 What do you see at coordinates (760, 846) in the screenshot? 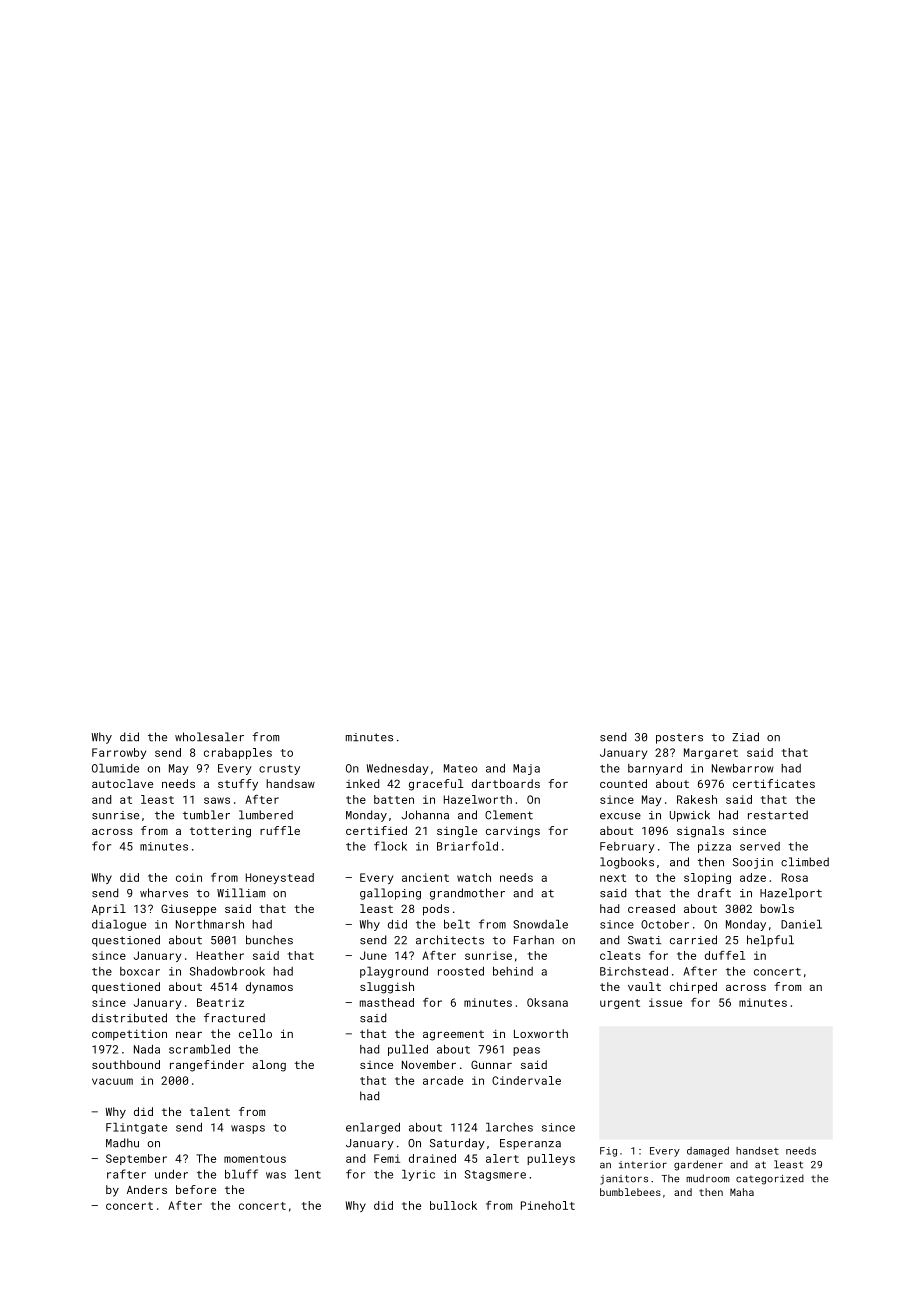
I see `served` at bounding box center [760, 846].
